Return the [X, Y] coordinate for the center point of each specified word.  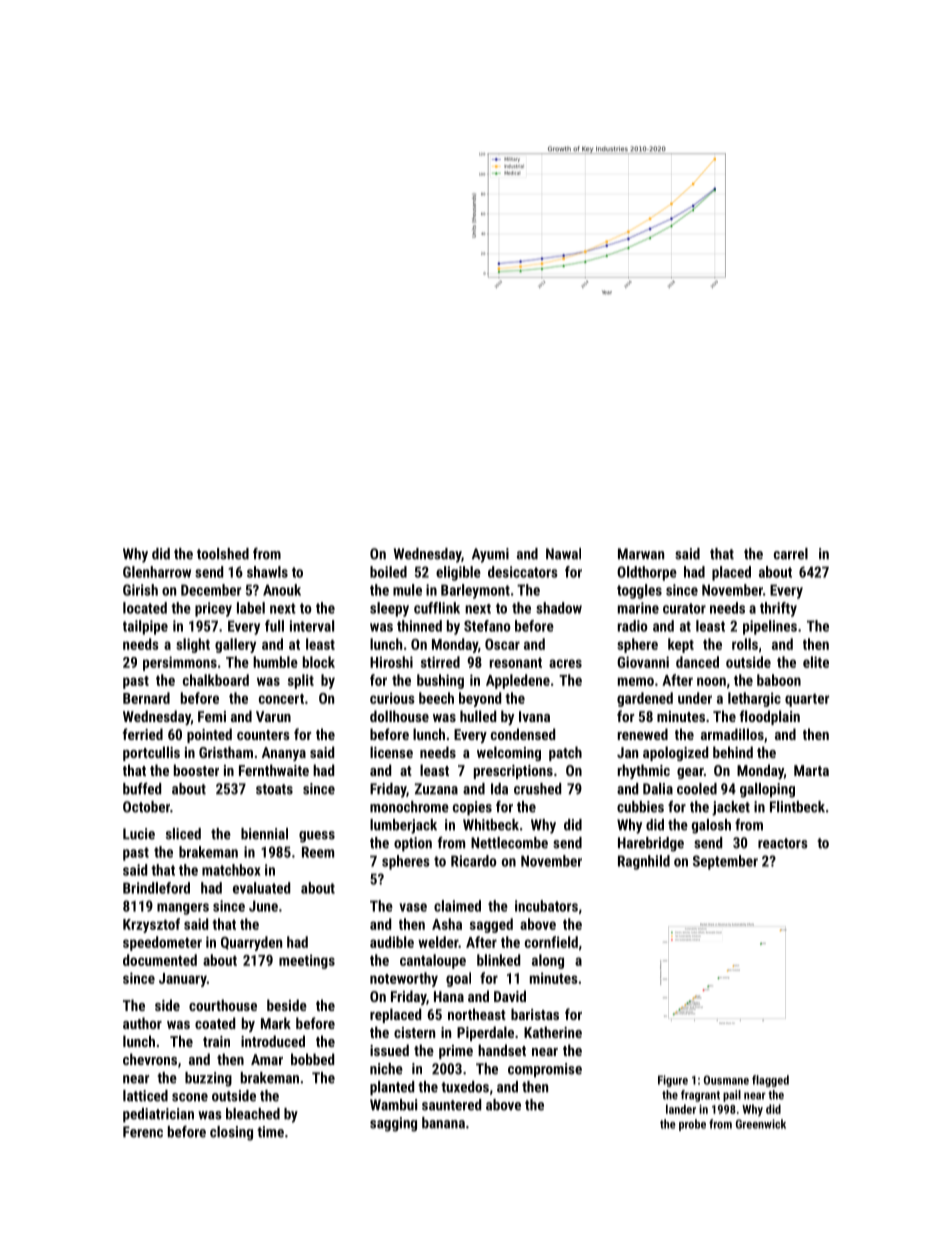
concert [281, 699]
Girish [140, 590]
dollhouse [399, 716]
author [142, 1023]
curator [684, 608]
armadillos [732, 734]
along [548, 961]
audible [392, 942]
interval [312, 626]
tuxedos [465, 1087]
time [270, 1132]
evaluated [261, 888]
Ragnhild [644, 862]
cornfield [551, 942]
